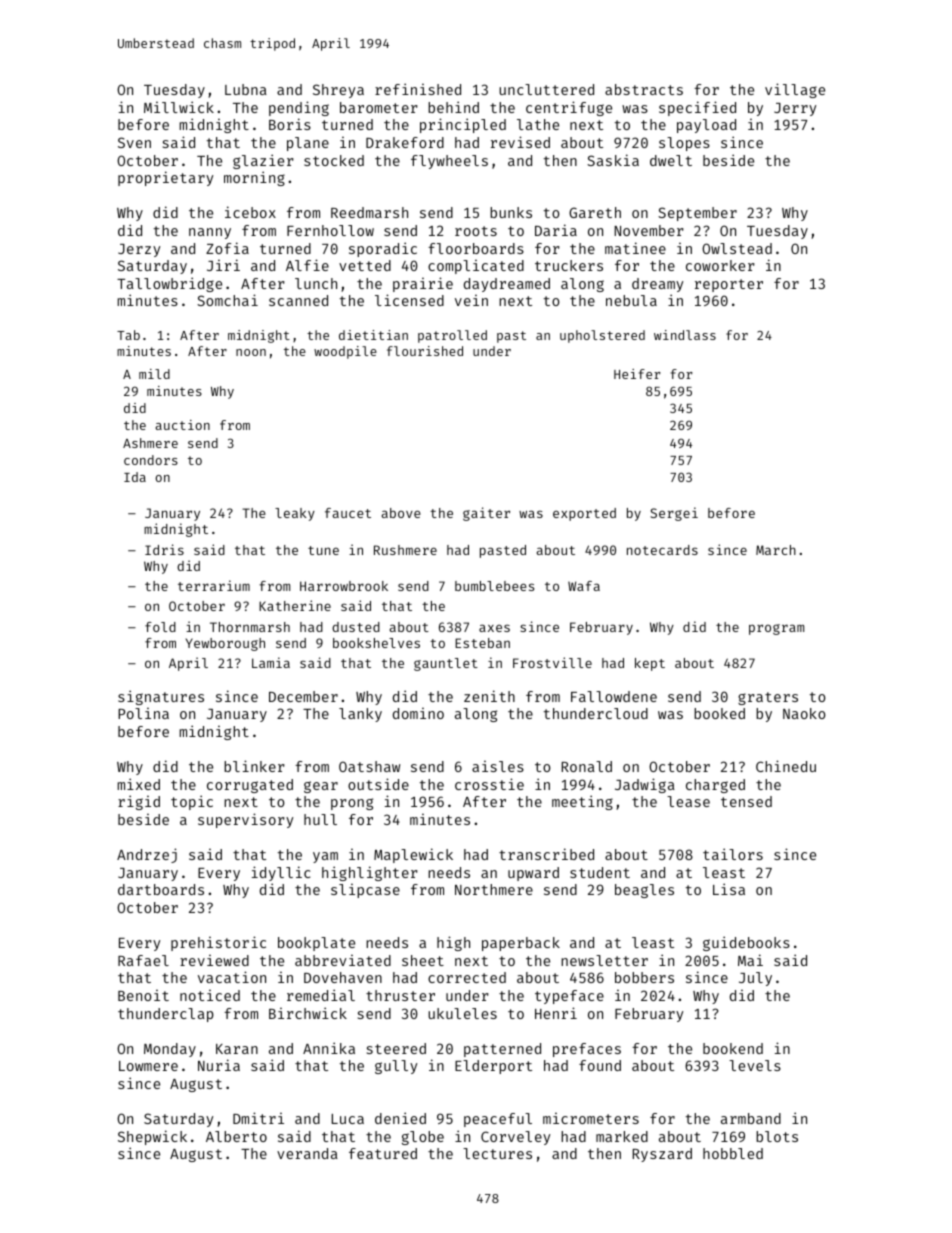  Describe the element at coordinates (152, 1137) in the page. I see `Shepwick` at that location.
